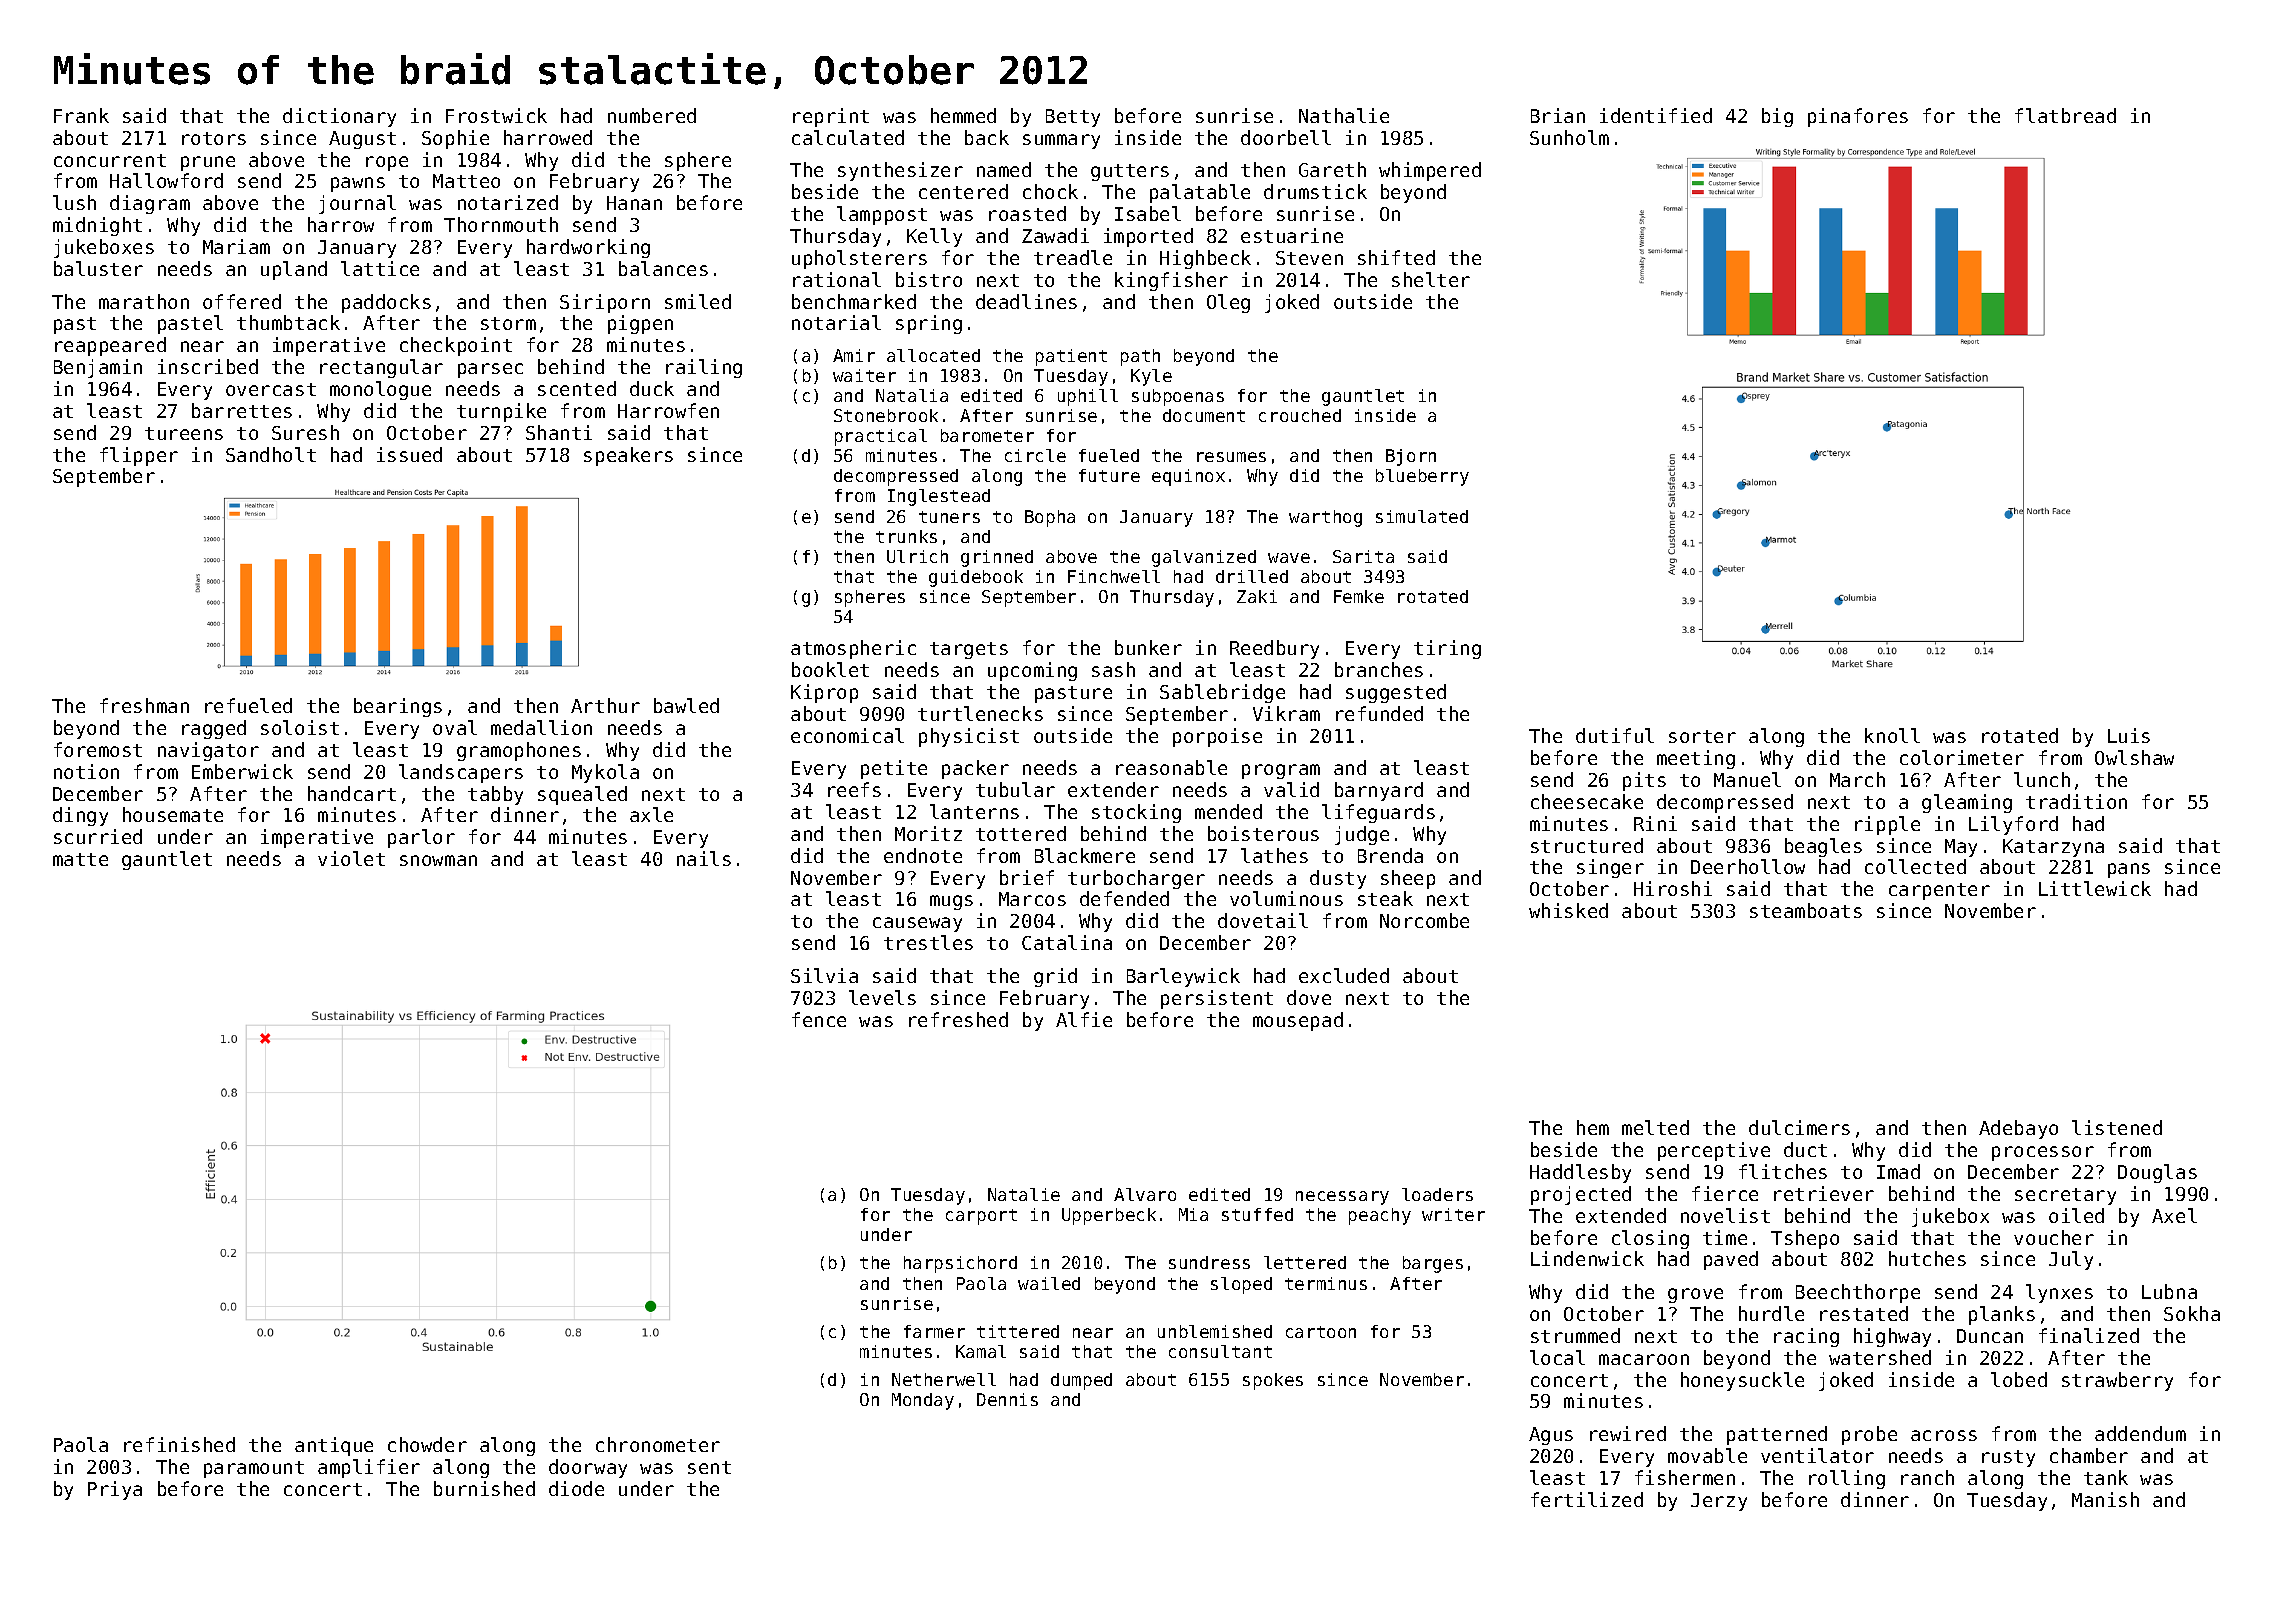  Describe the element at coordinates (1291, 789) in the document. I see `valid` at that location.
